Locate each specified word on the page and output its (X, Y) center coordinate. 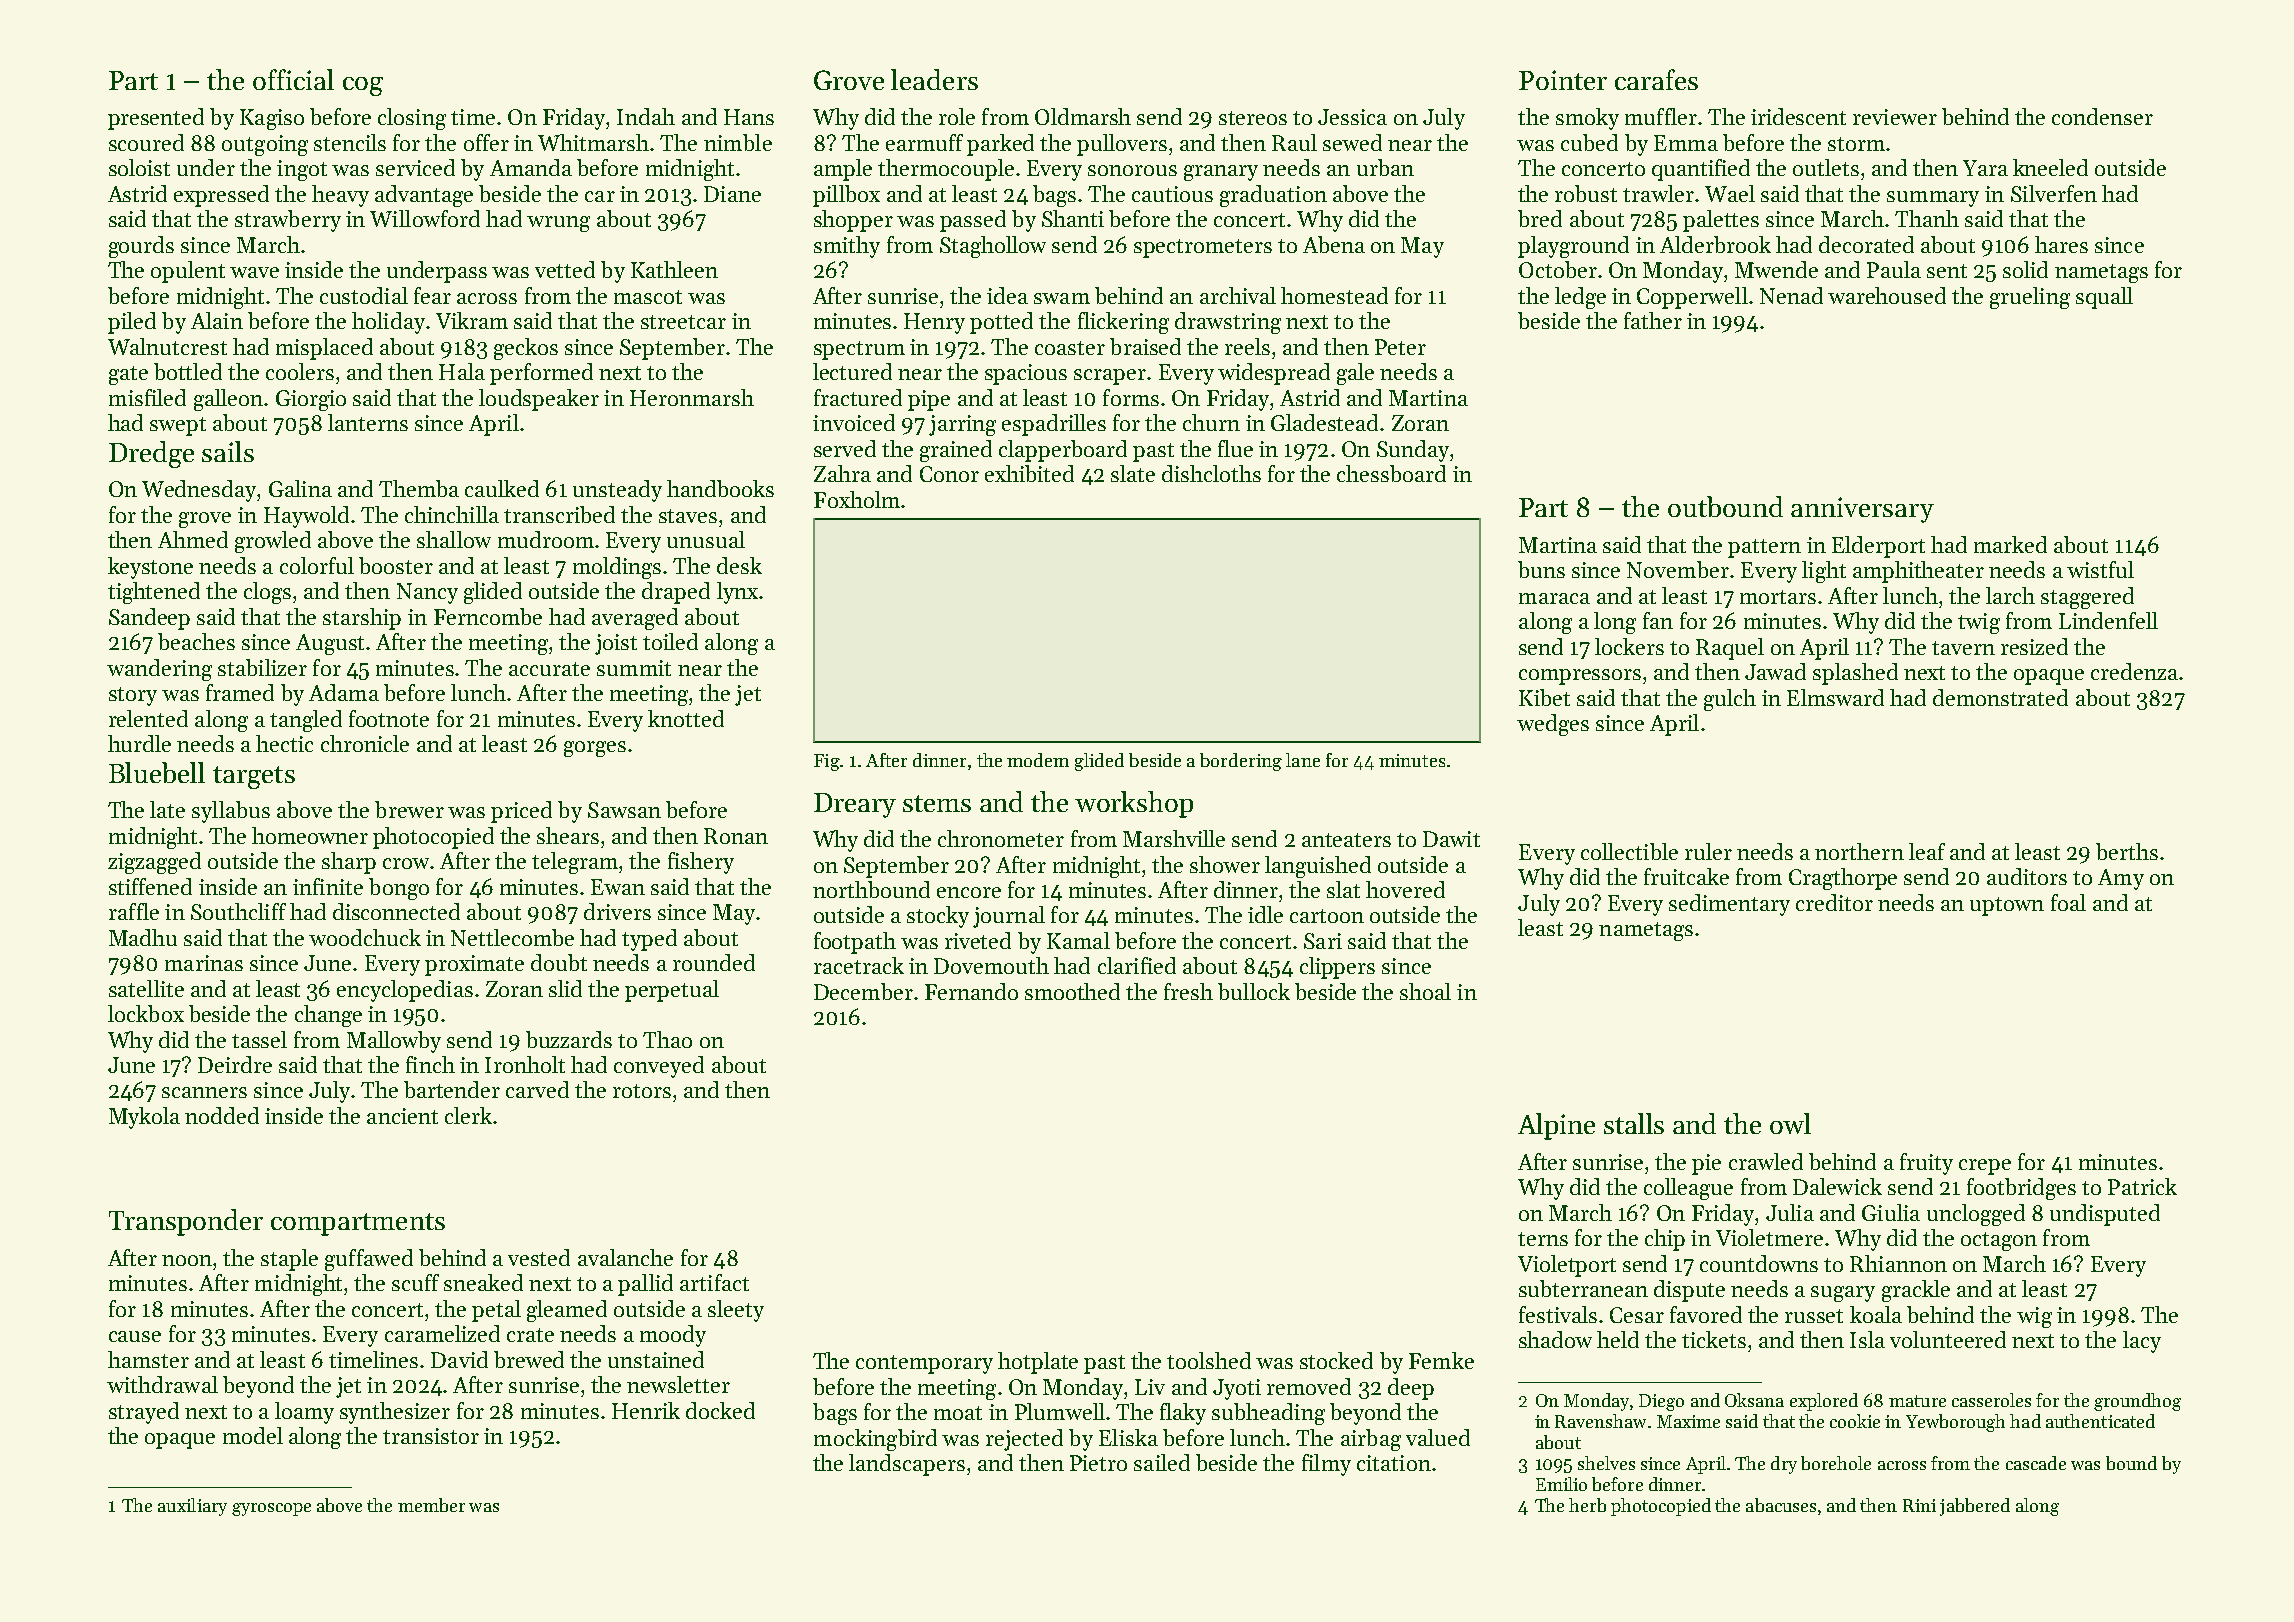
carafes (1656, 79)
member (431, 1505)
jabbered (1975, 1507)
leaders (934, 79)
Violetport (1567, 1266)
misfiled (147, 397)
